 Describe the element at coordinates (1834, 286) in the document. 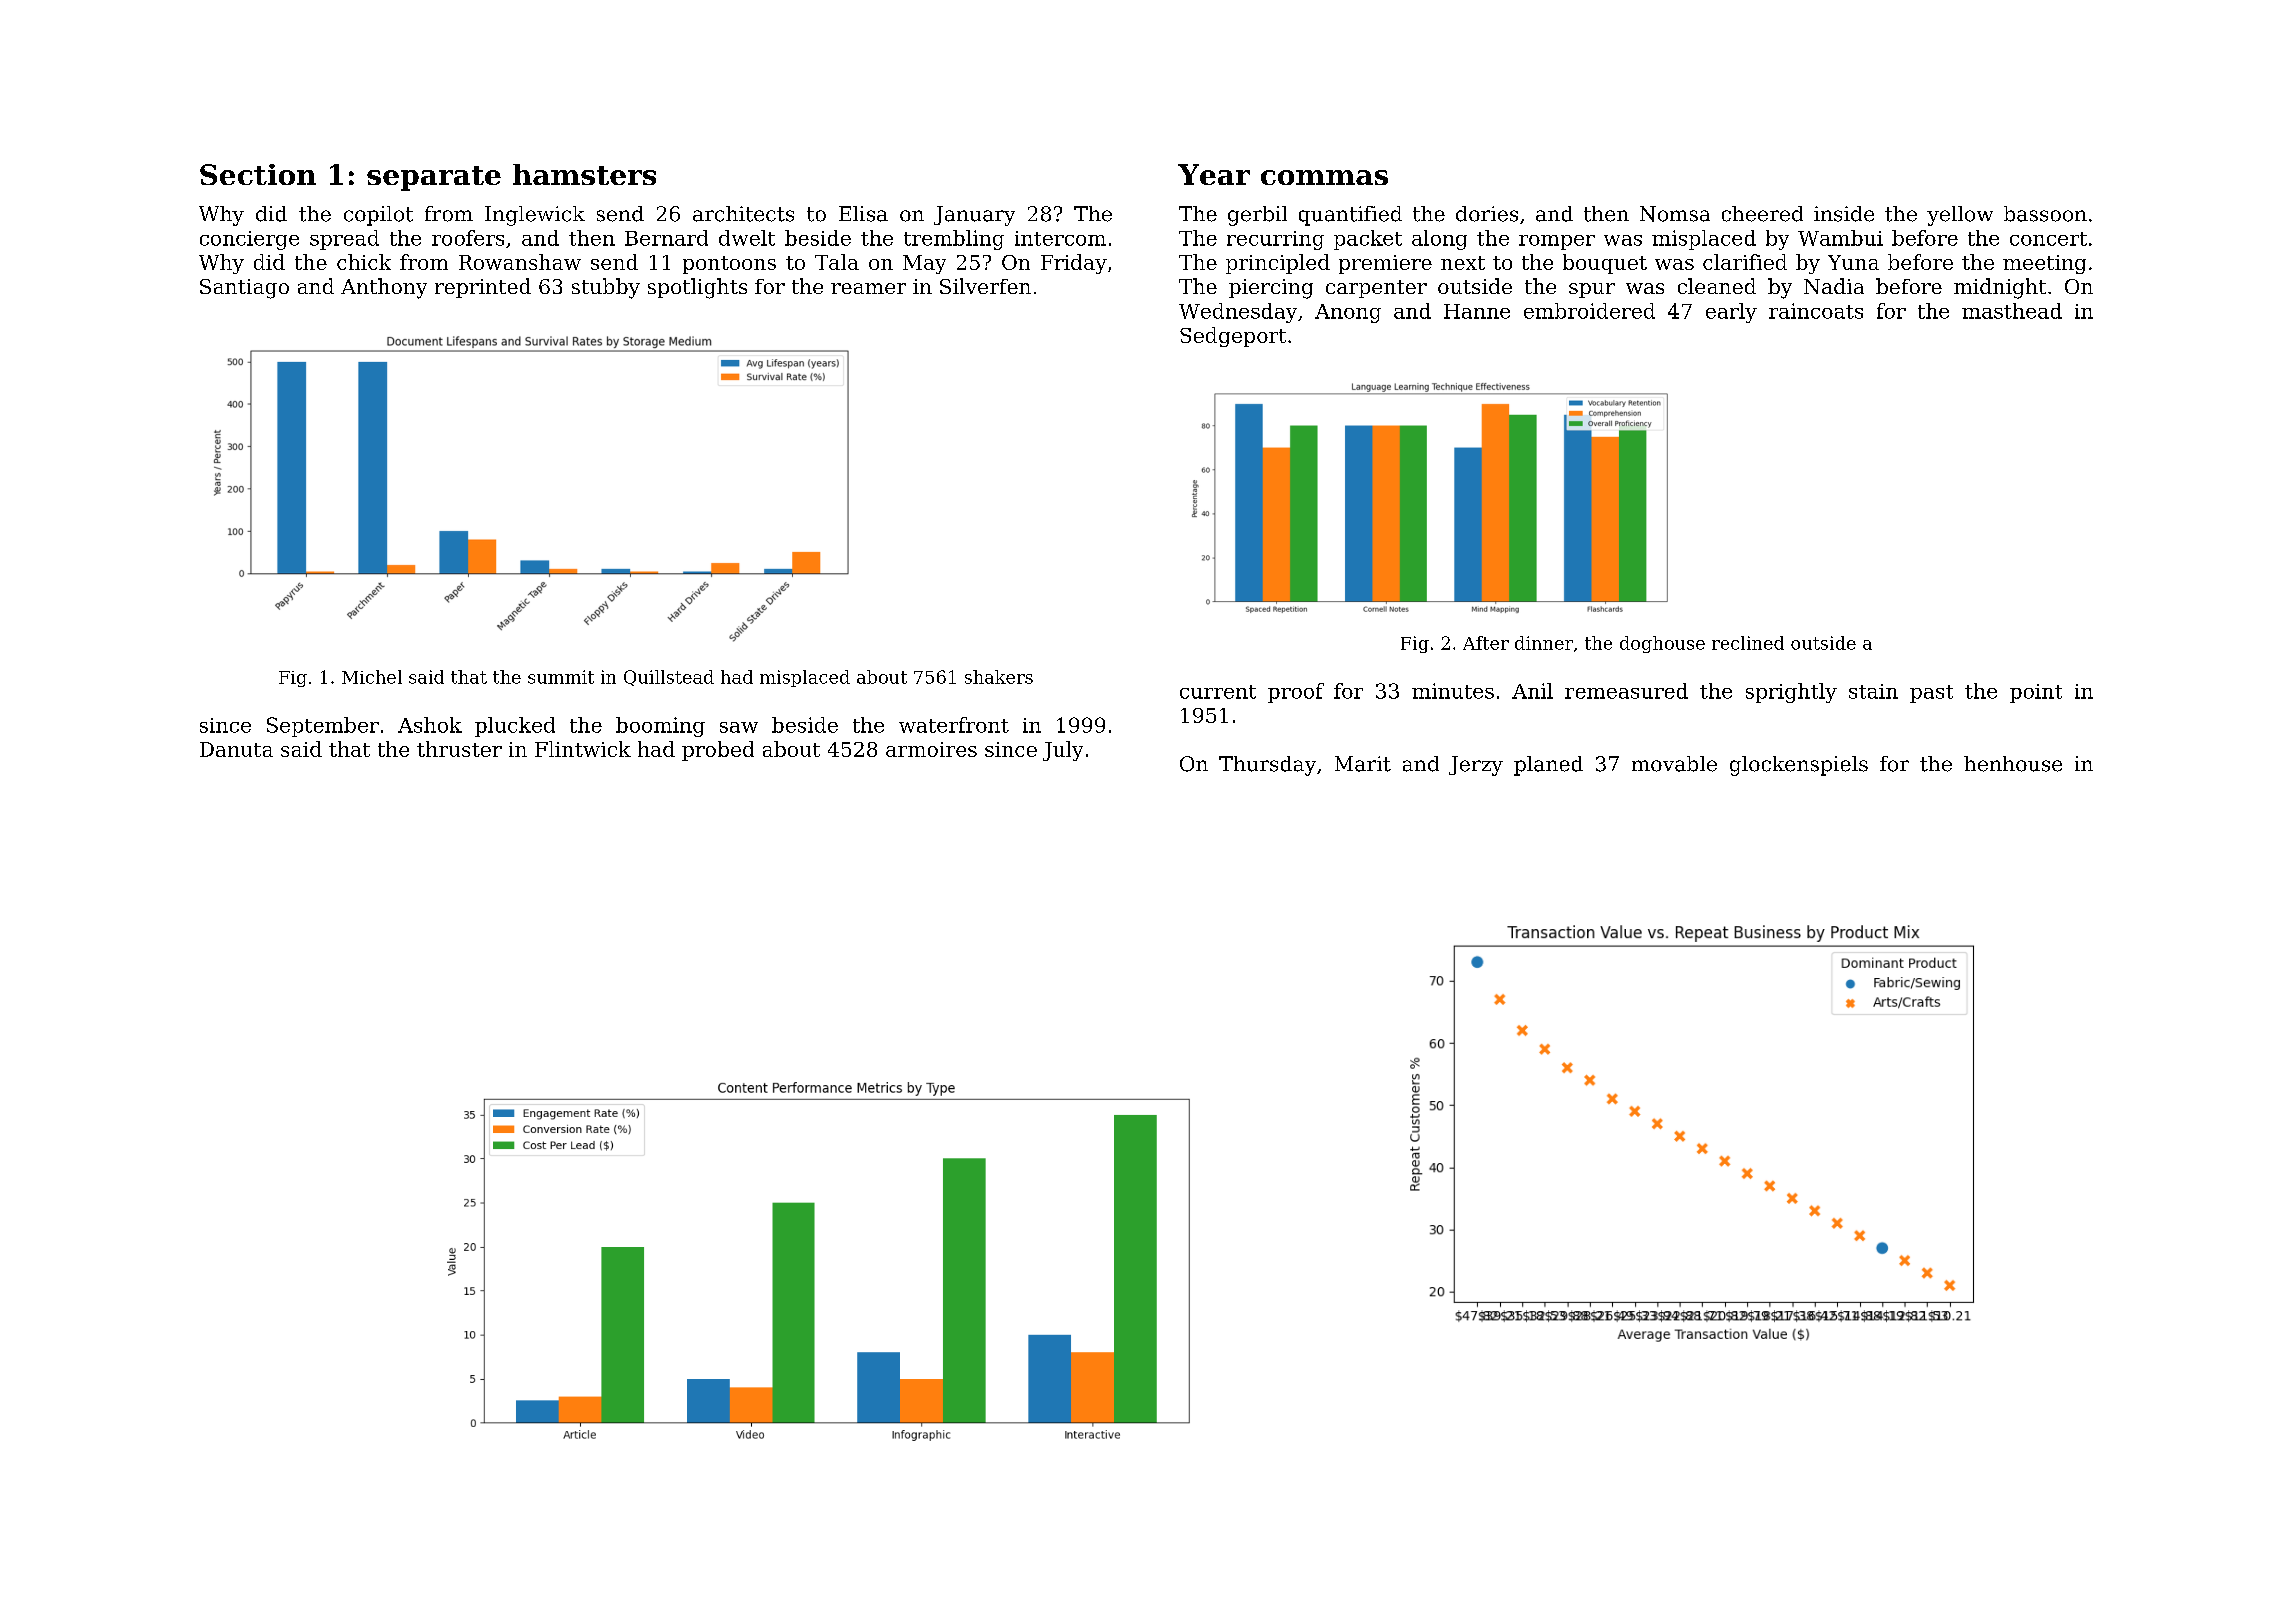

I see `Nadia` at that location.
